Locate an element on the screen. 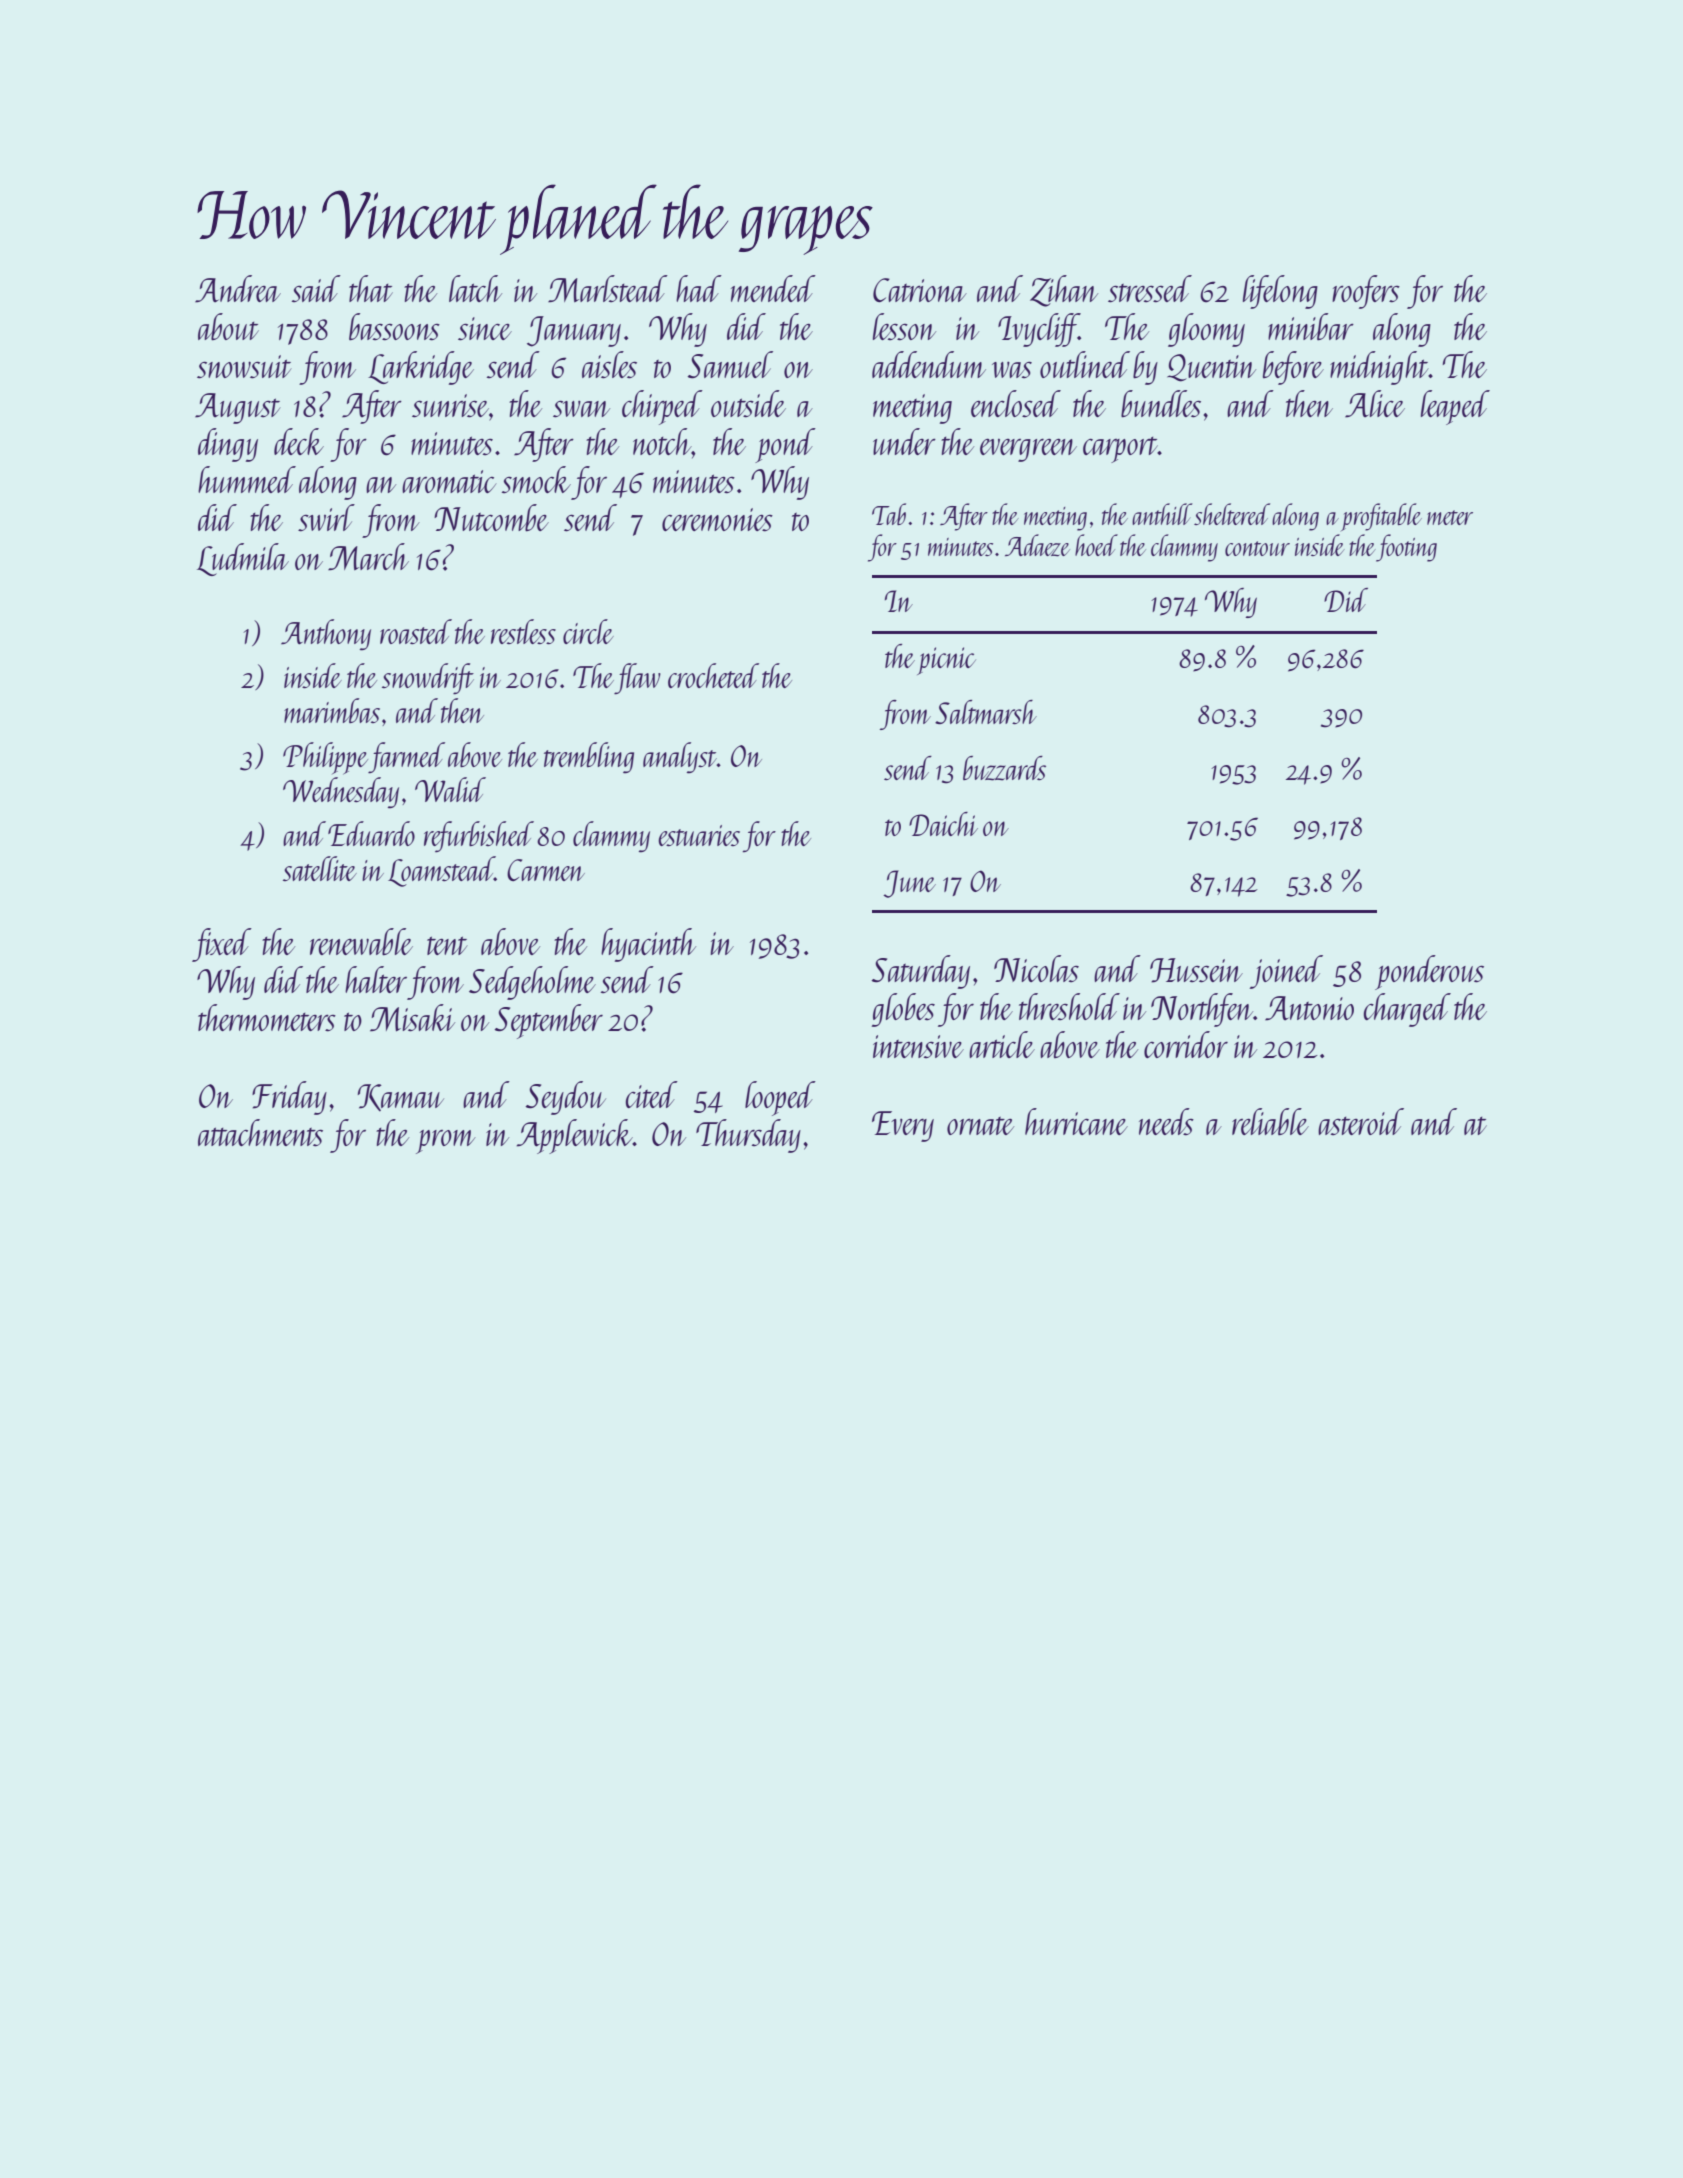  Catriona is located at coordinates (920, 290).
